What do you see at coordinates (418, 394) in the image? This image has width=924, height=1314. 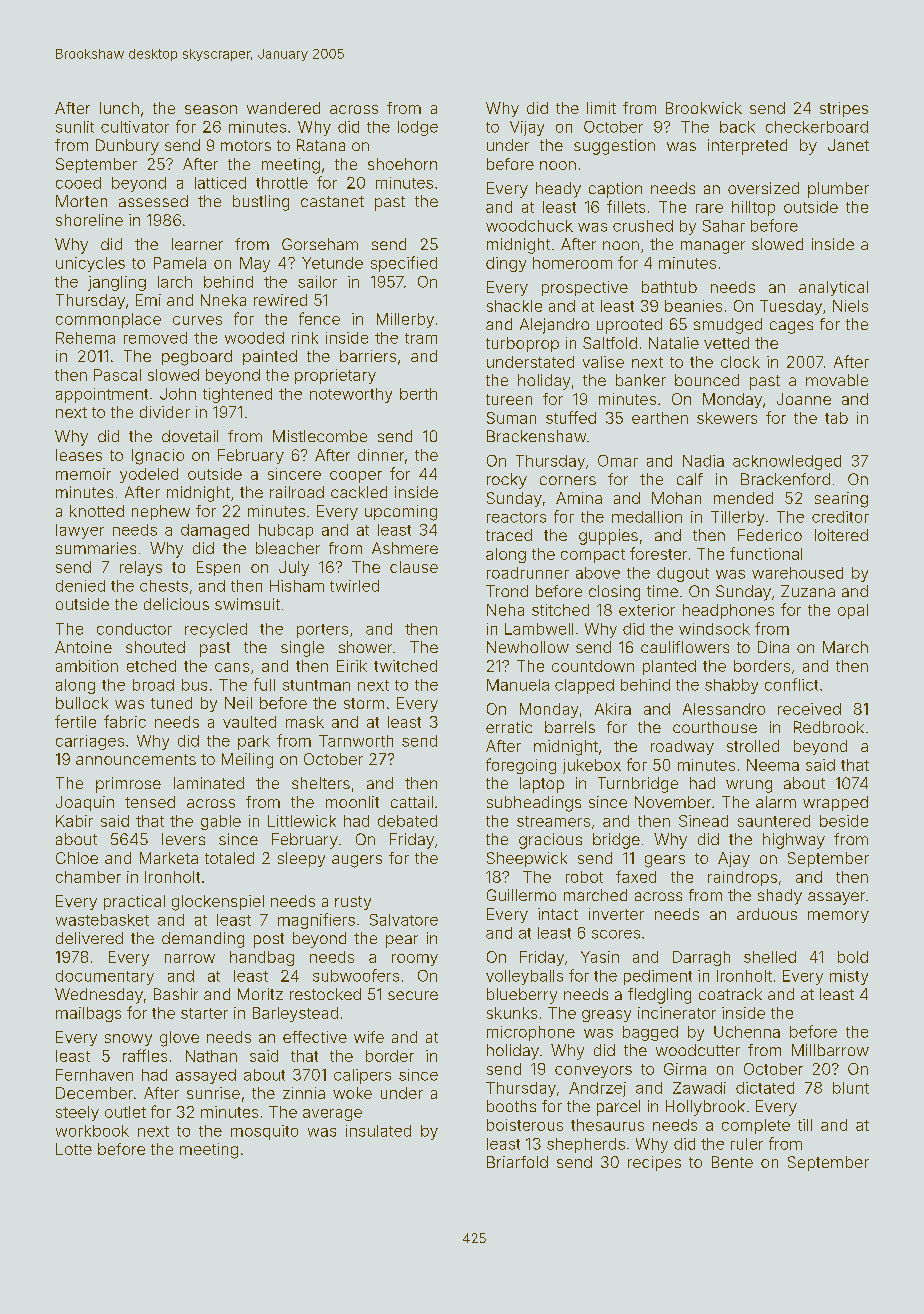 I see `berth` at bounding box center [418, 394].
